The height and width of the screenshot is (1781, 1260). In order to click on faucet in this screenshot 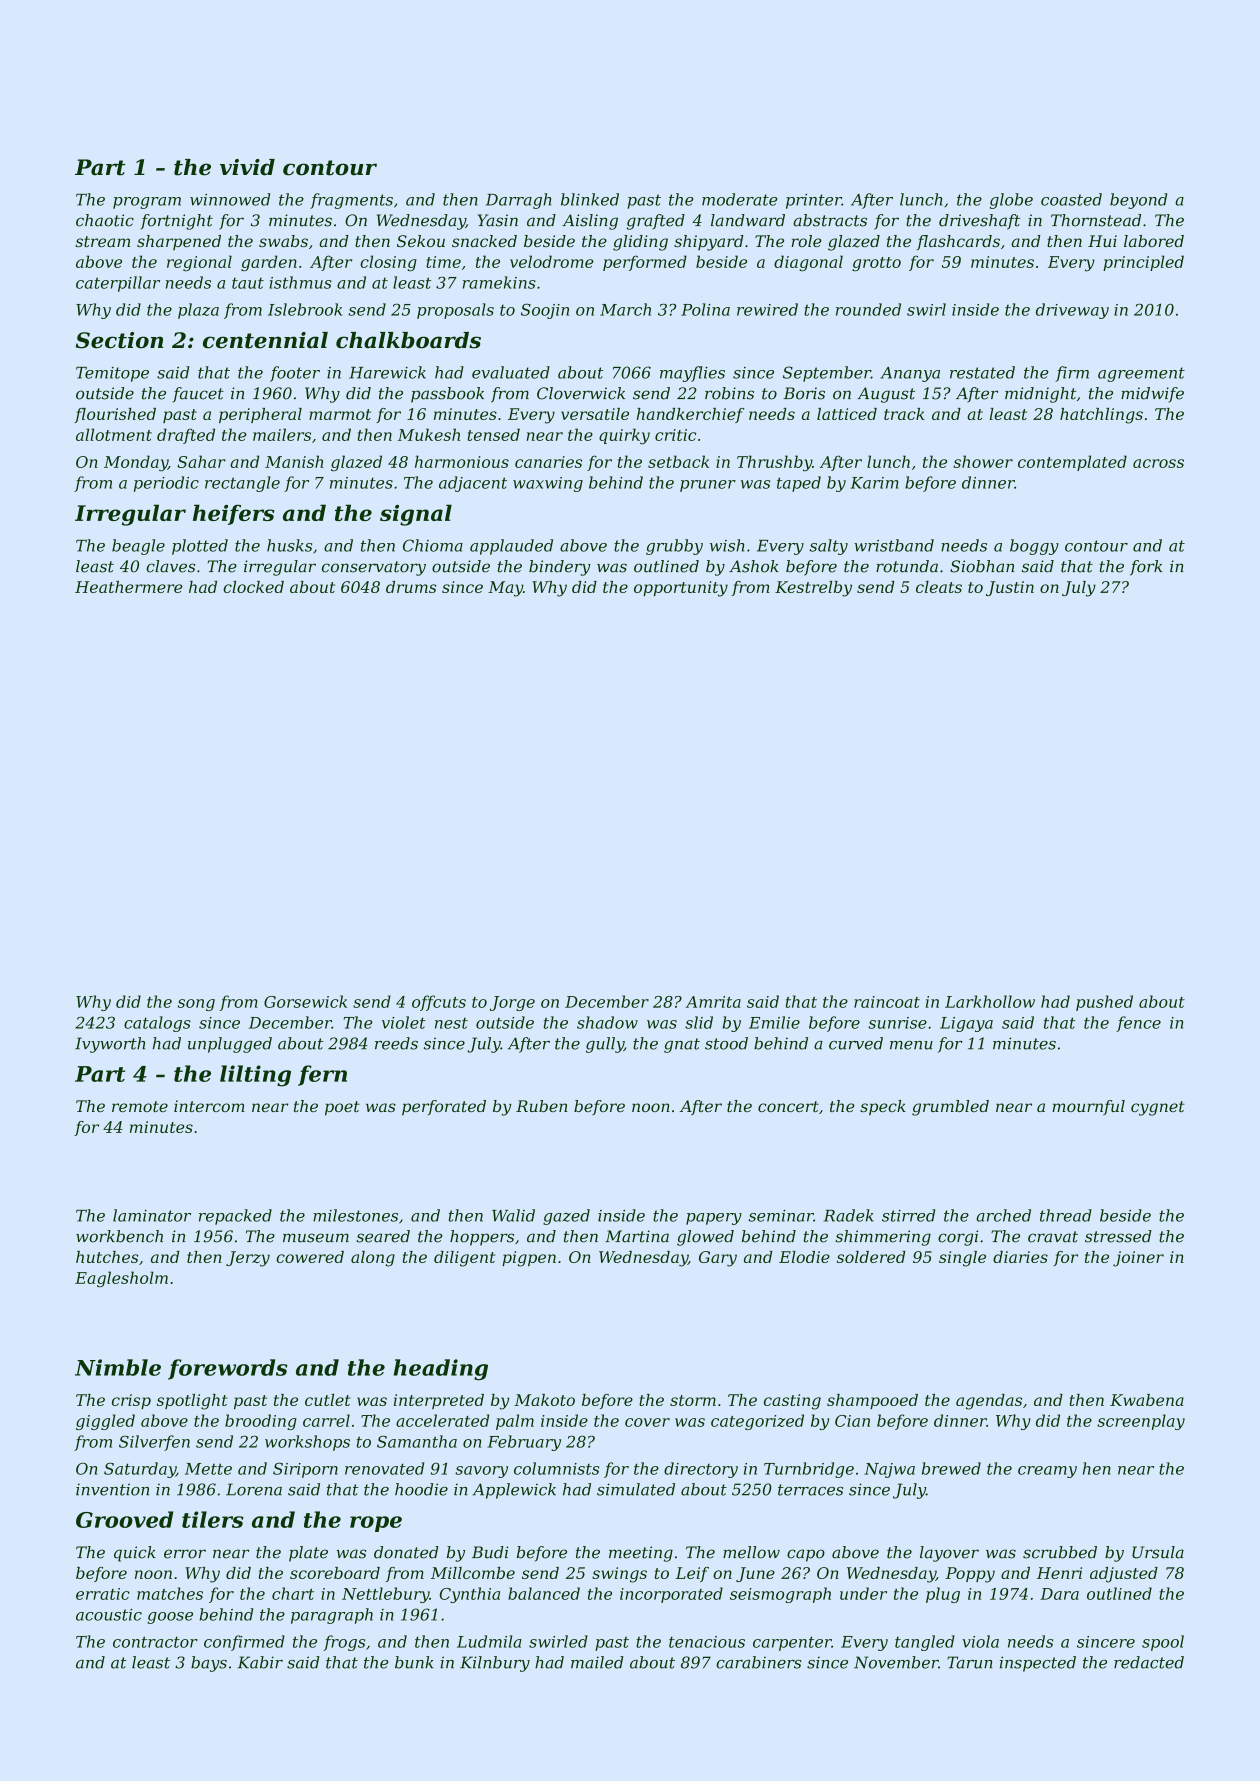, I will do `click(198, 395)`.
